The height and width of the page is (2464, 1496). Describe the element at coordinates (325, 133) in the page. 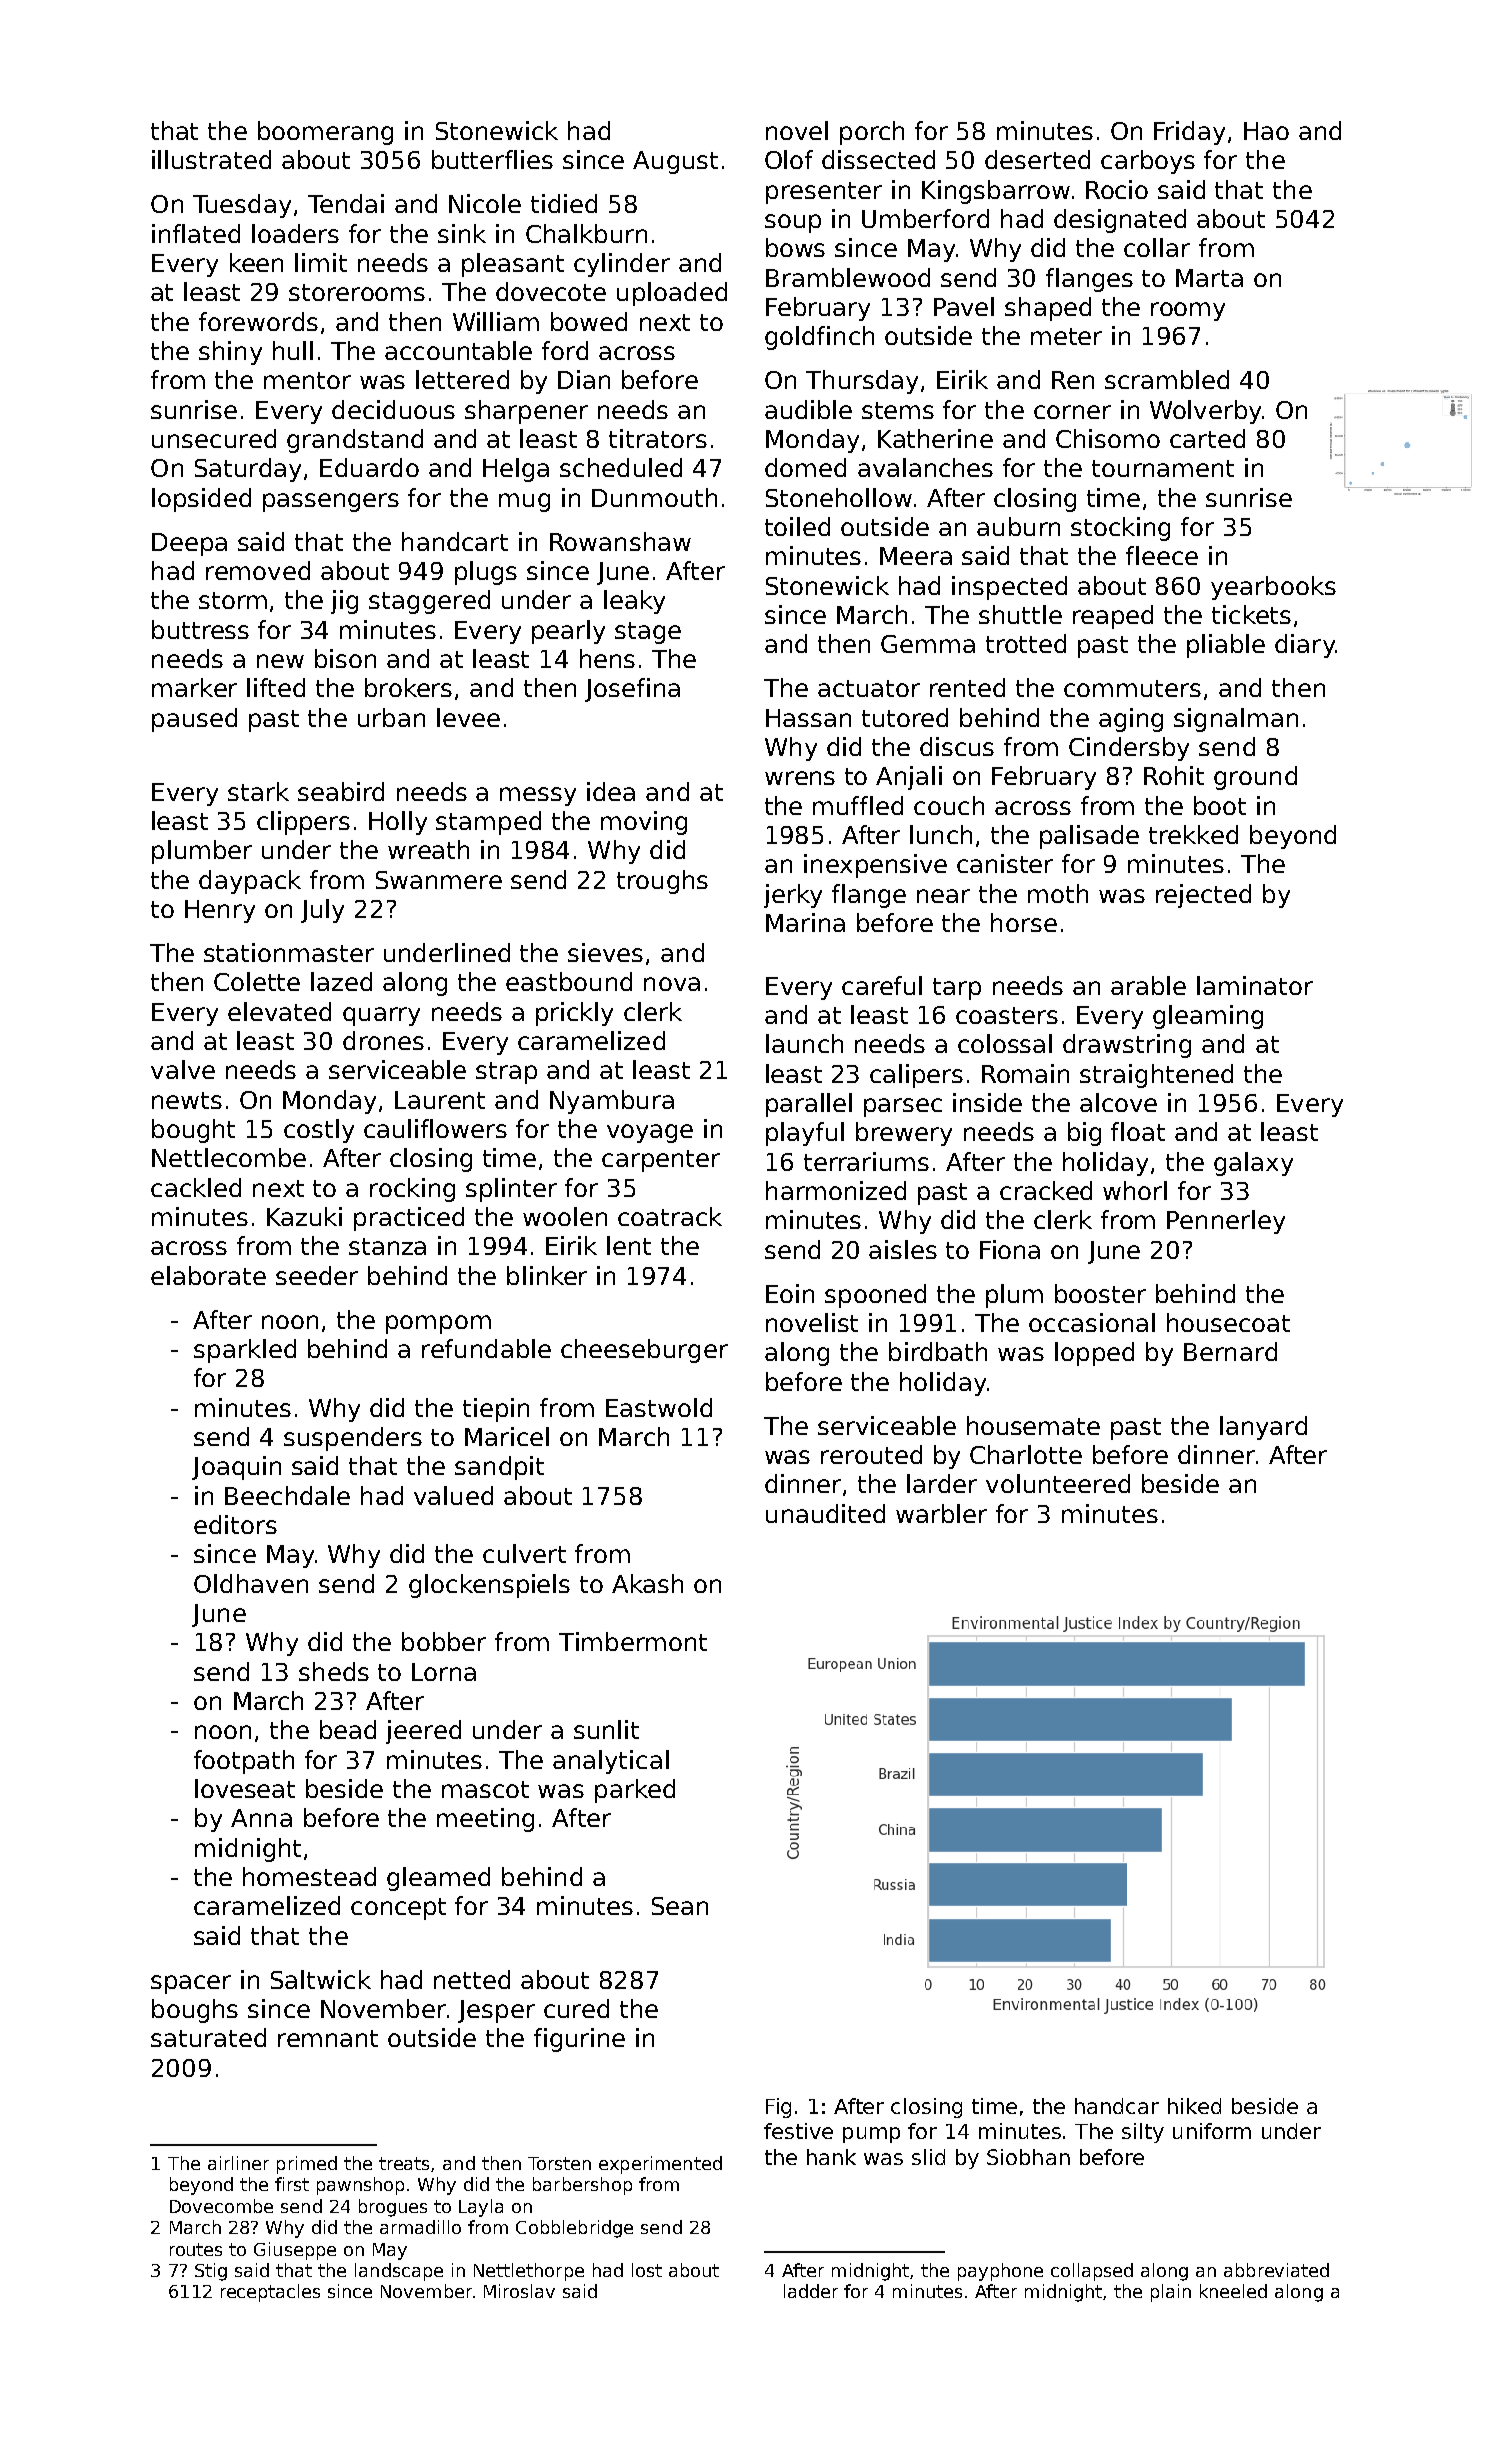

I see `boomerang` at that location.
